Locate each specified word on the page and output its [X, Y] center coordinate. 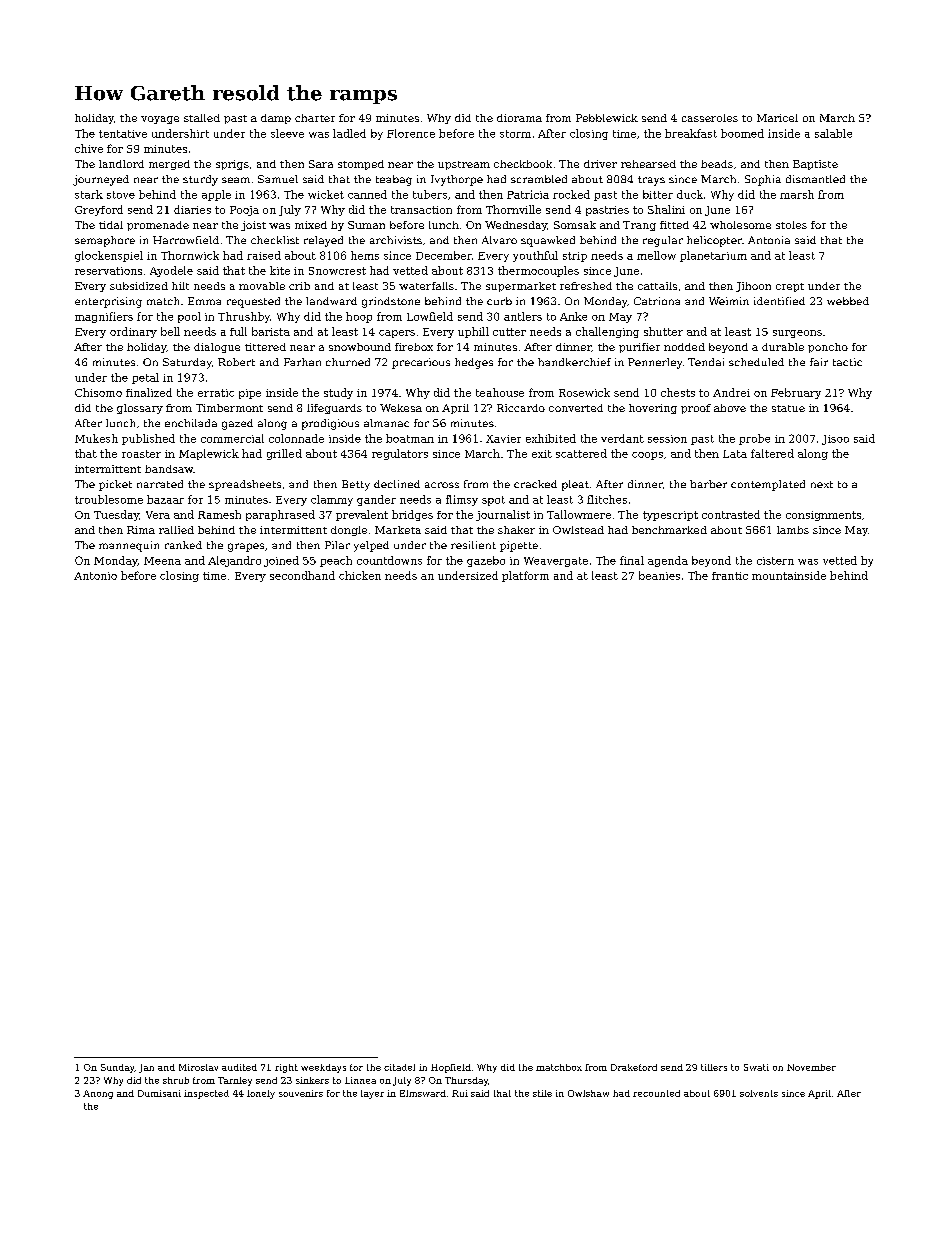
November [811, 1067]
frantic [730, 576]
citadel [399, 1067]
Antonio [95, 576]
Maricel [777, 118]
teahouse [500, 392]
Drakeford [634, 1067]
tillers [714, 1067]
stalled [202, 118]
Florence [411, 133]
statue [788, 408]
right [286, 1068]
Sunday [117, 1068]
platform [525, 576]
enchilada [191, 423]
